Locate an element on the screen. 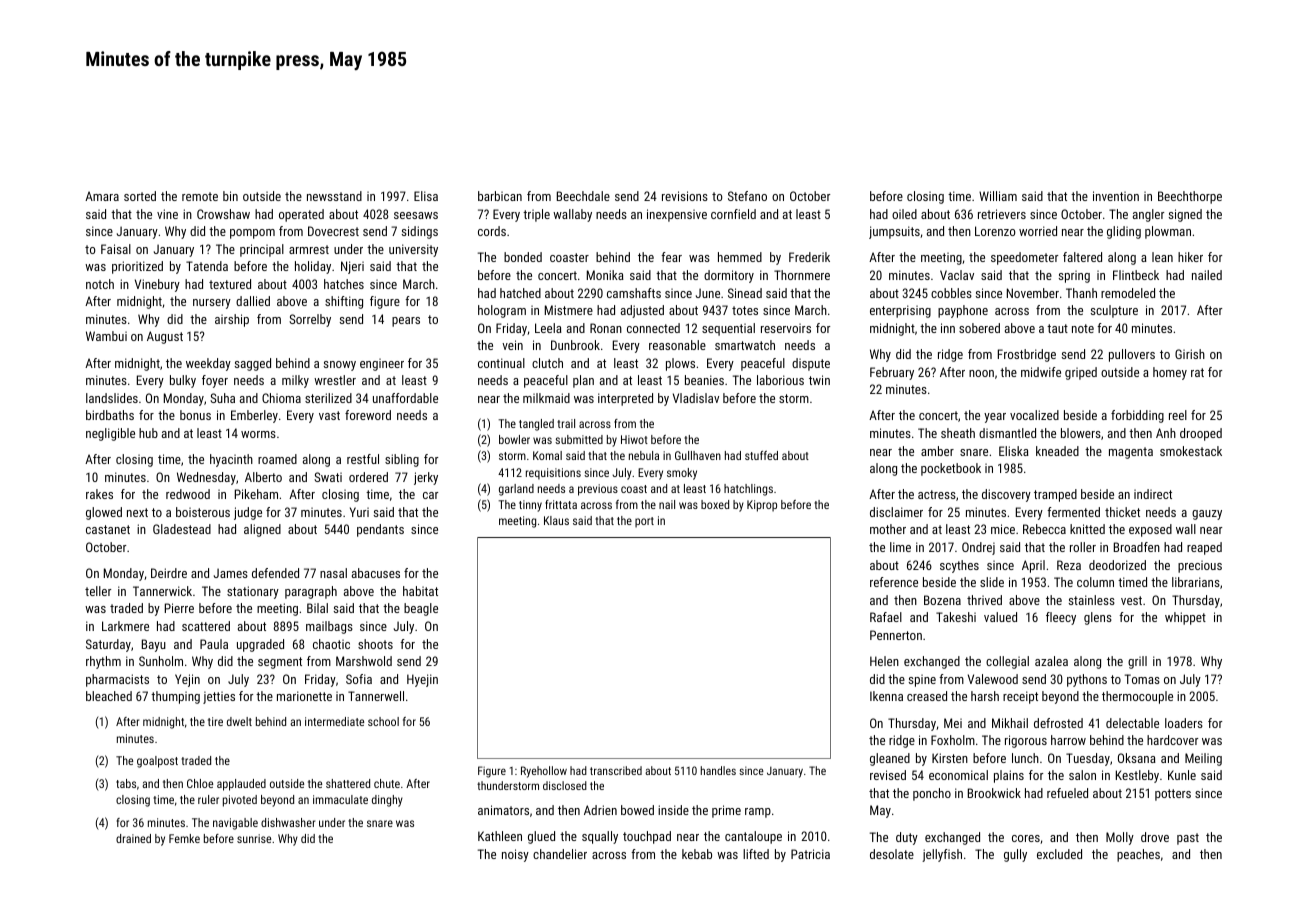  William is located at coordinates (998, 196).
